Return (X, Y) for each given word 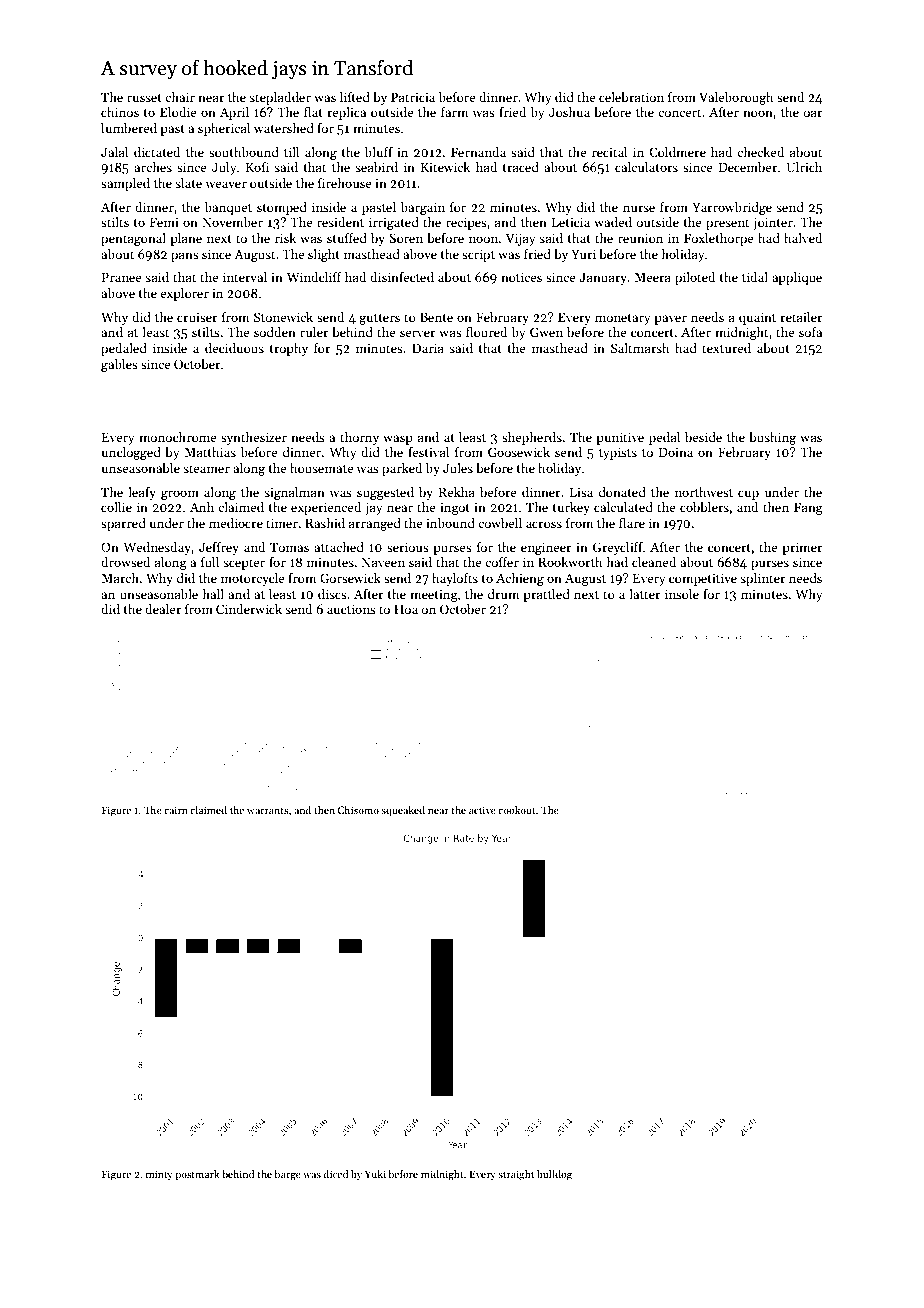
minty (159, 1175)
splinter (763, 579)
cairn (176, 810)
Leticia (571, 222)
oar (813, 113)
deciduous (234, 348)
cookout (517, 810)
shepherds (532, 438)
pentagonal (133, 239)
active (482, 810)
